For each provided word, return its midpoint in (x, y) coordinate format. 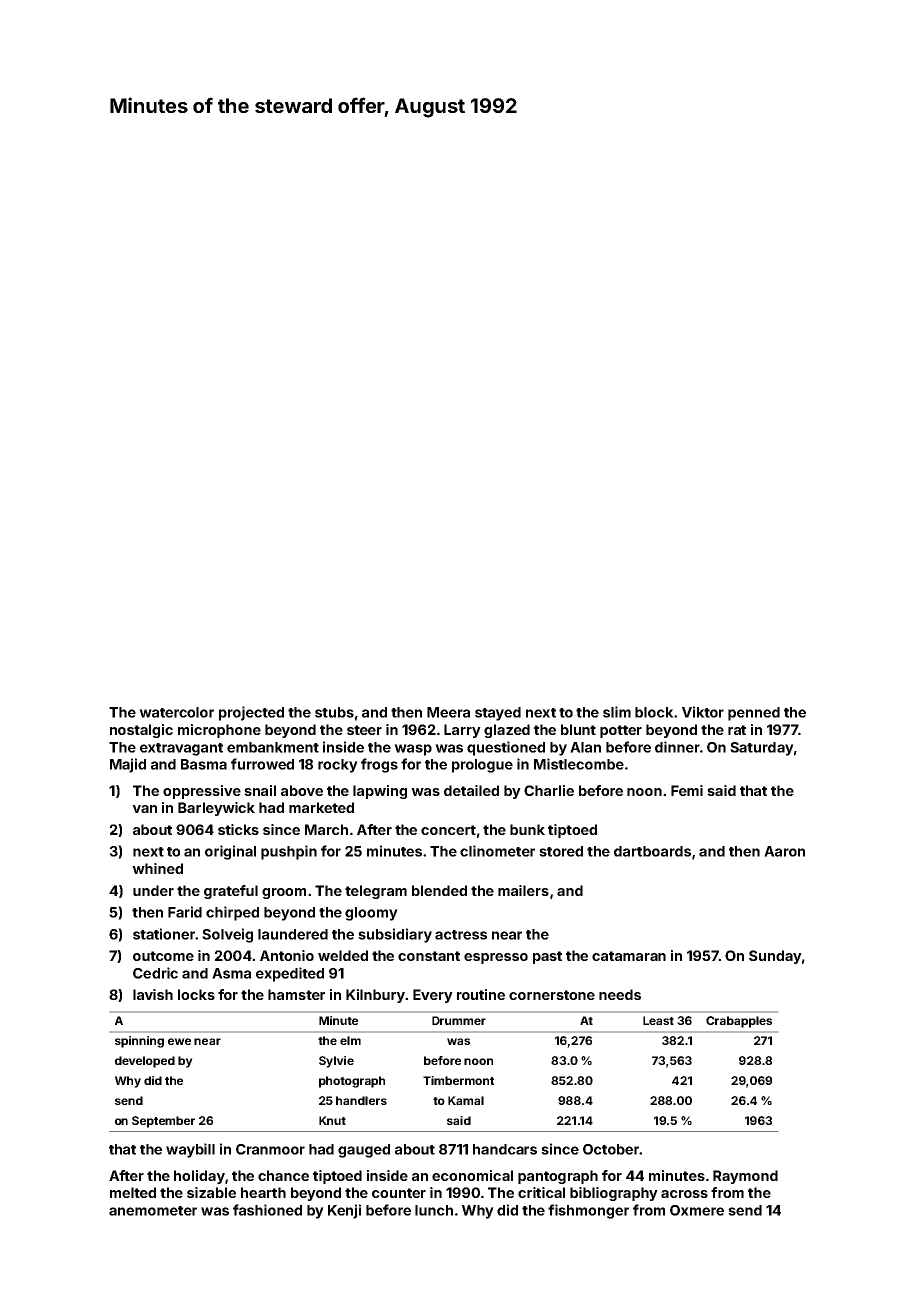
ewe (179, 1041)
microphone (219, 731)
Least (658, 1020)
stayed (498, 714)
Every (433, 996)
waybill (190, 1150)
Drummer (459, 1020)
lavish (153, 994)
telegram (376, 892)
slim (617, 712)
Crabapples (739, 1022)
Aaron (784, 851)
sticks (238, 829)
